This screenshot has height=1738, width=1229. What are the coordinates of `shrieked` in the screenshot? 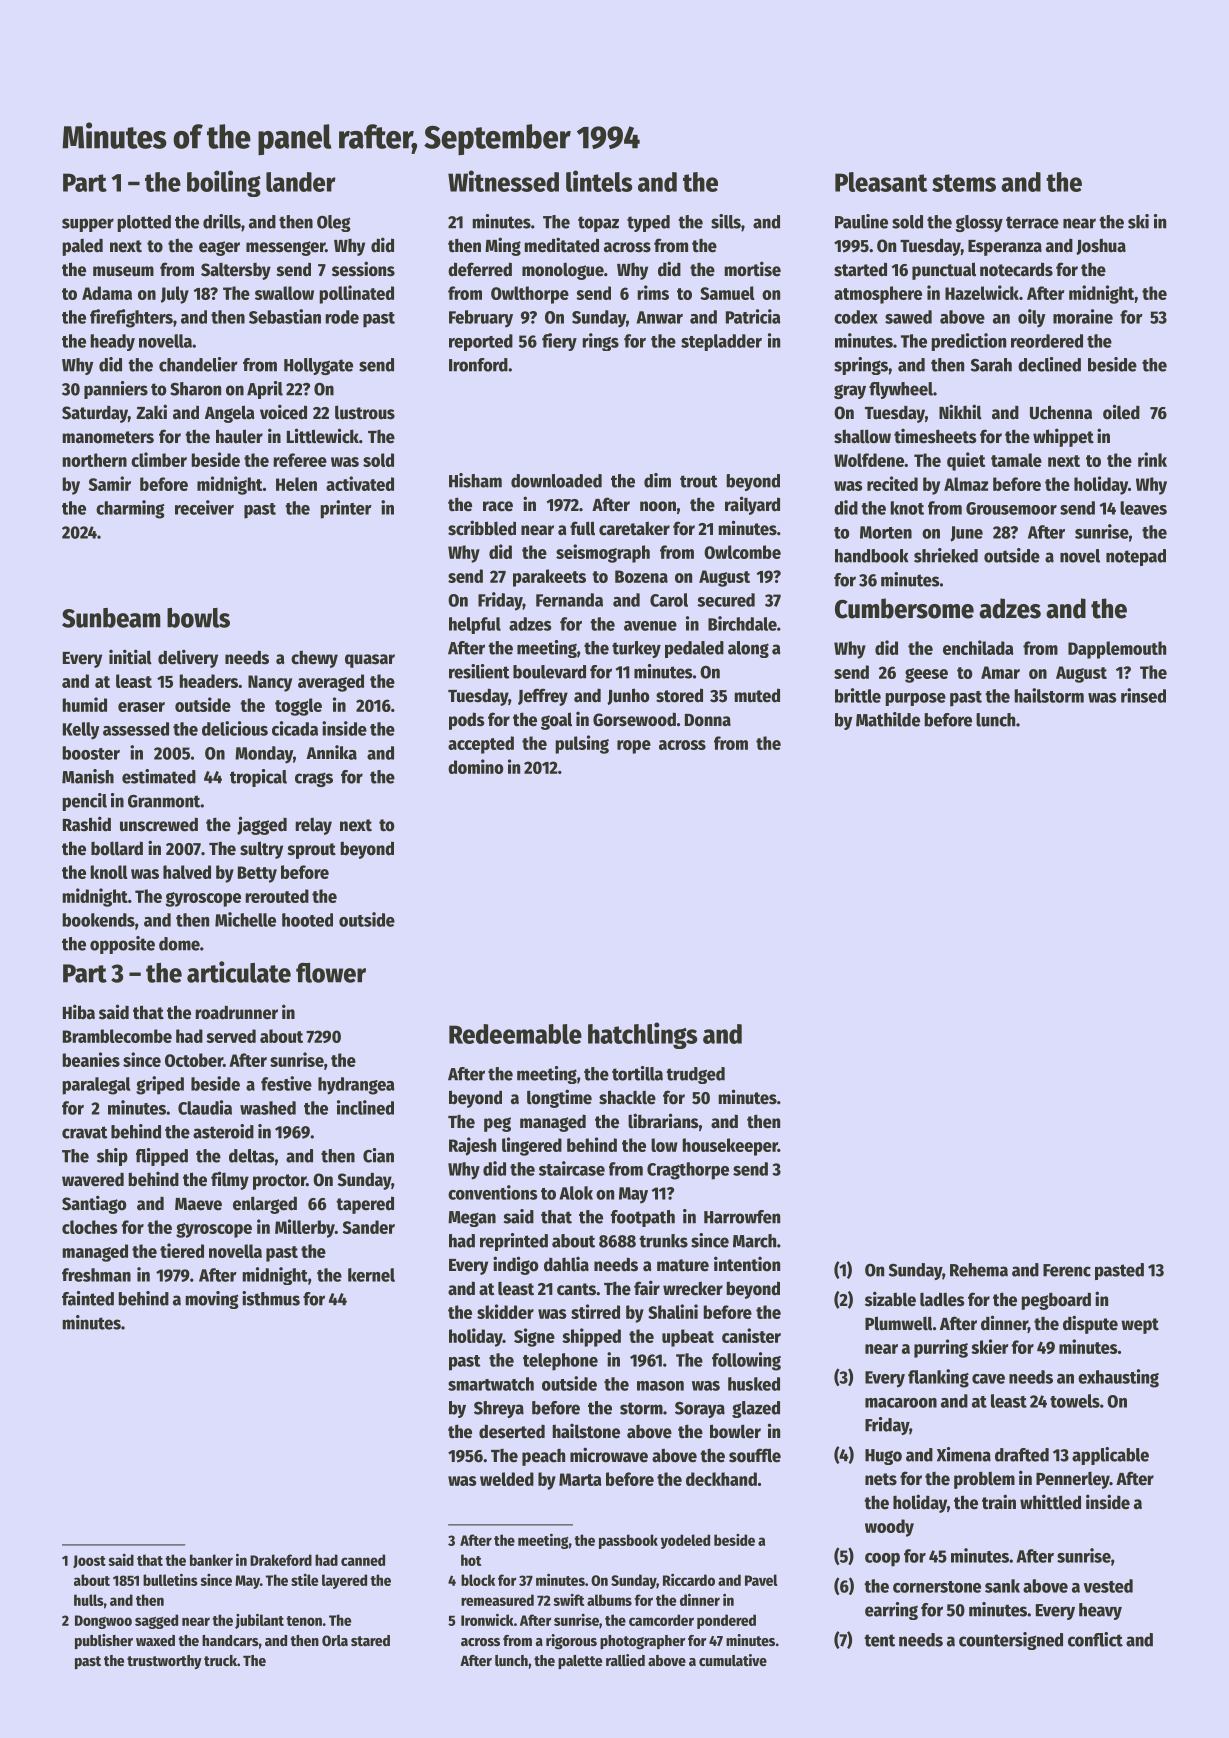 It's located at (946, 555).
